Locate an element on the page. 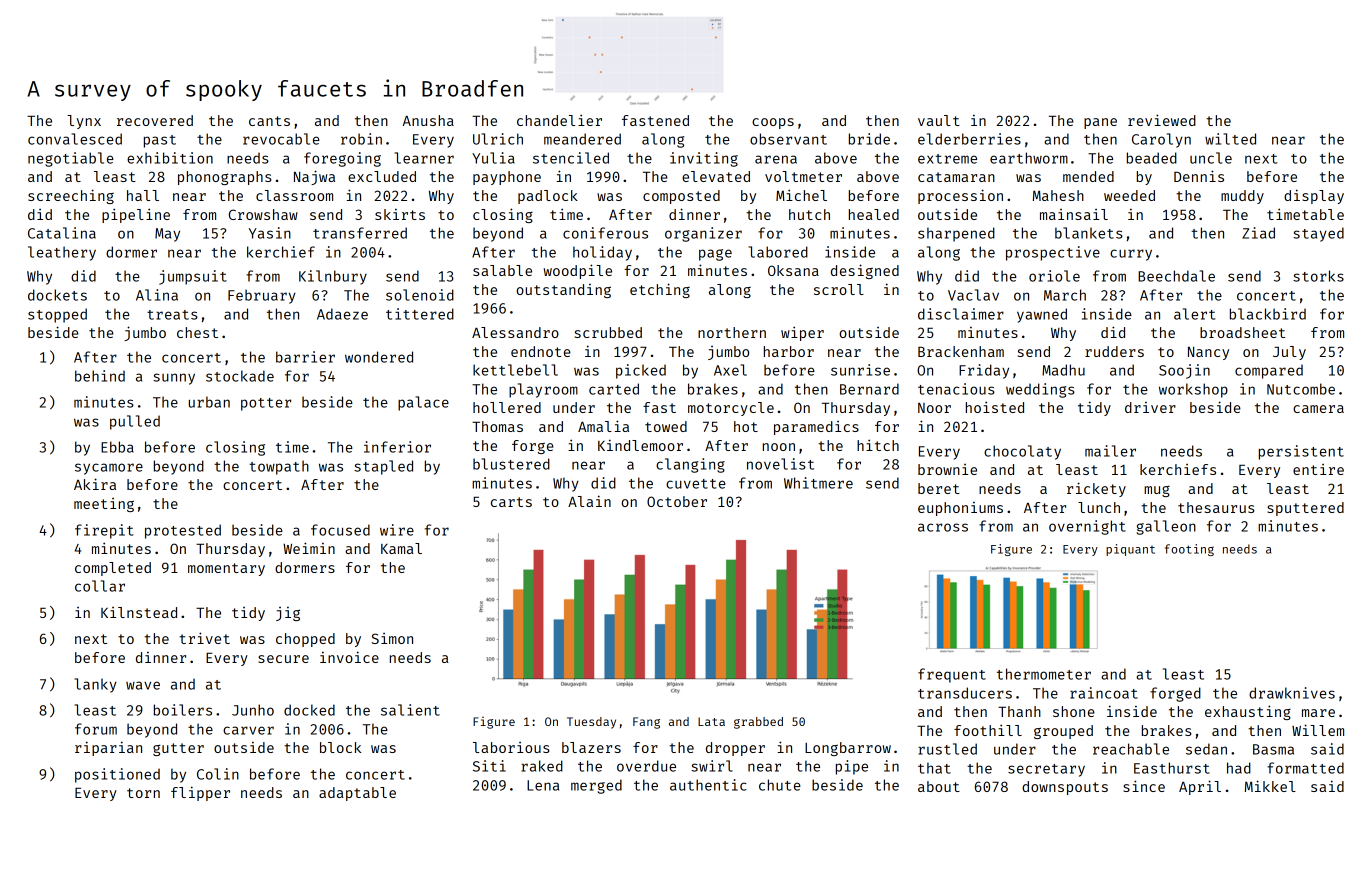 The width and height of the image is (1372, 887). coops is located at coordinates (773, 123).
